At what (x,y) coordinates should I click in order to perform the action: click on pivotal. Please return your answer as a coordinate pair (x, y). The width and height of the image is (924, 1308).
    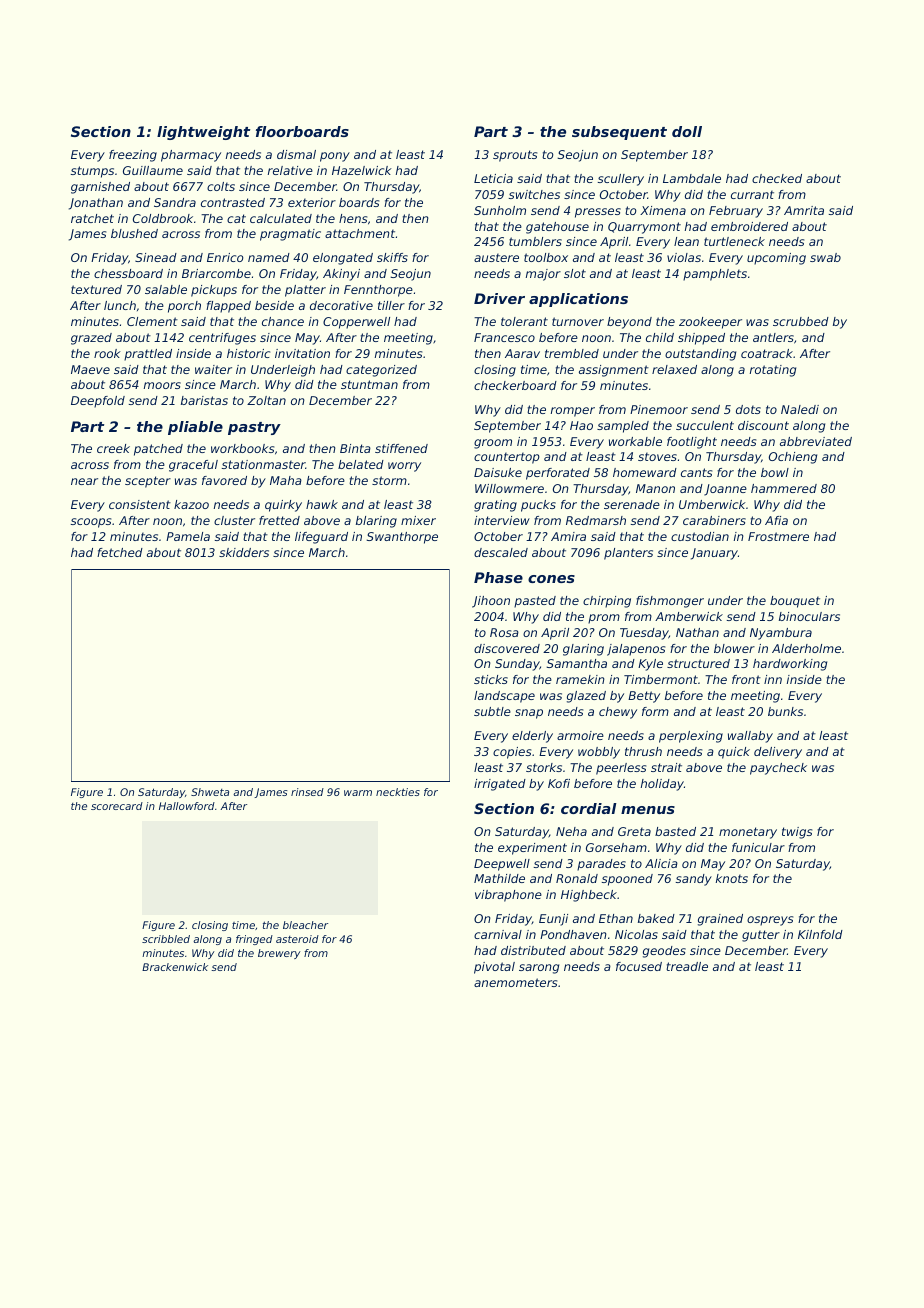
    Looking at the image, I should click on (494, 968).
